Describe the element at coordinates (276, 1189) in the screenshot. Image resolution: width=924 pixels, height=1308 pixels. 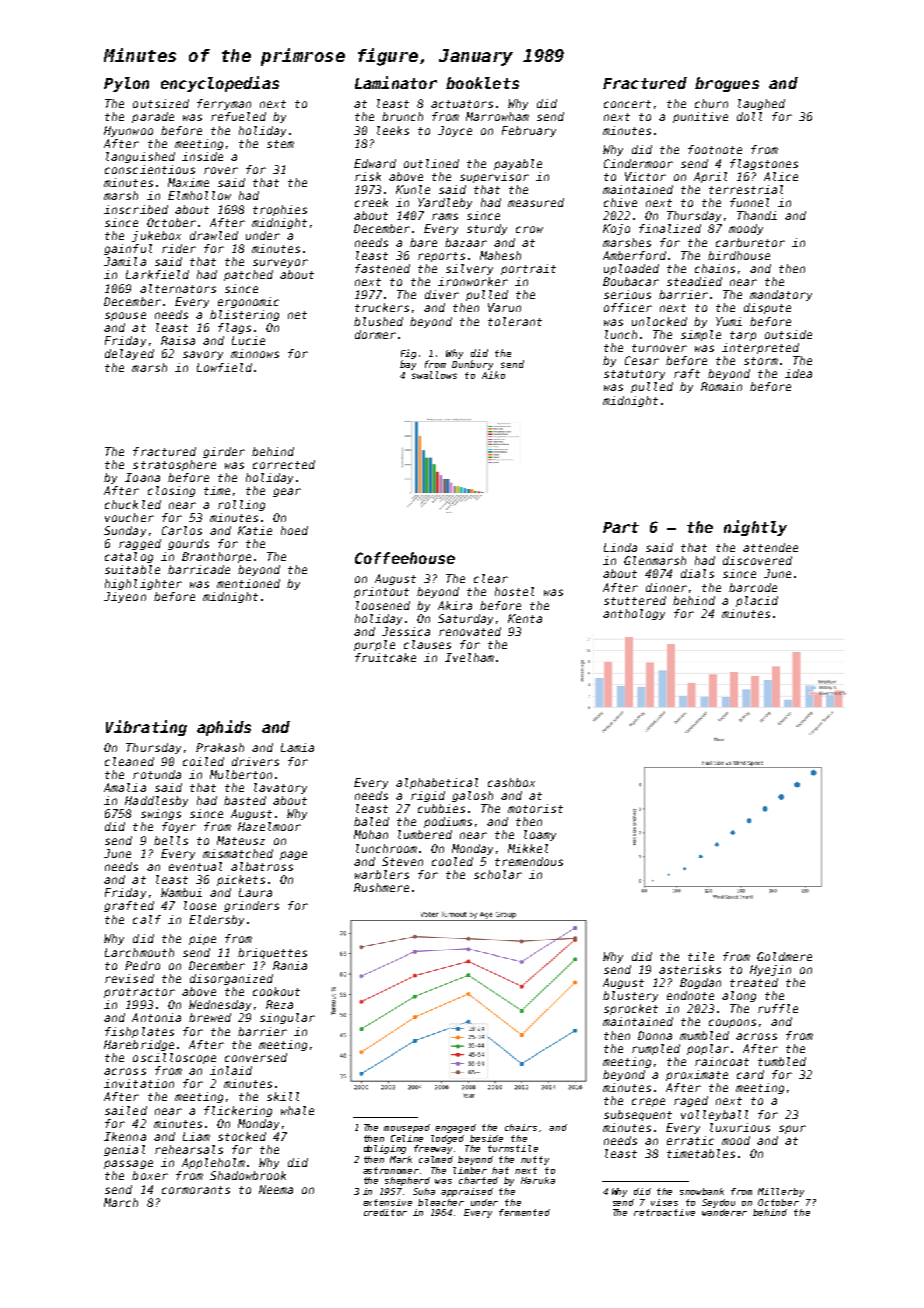
I see `Neema` at that location.
